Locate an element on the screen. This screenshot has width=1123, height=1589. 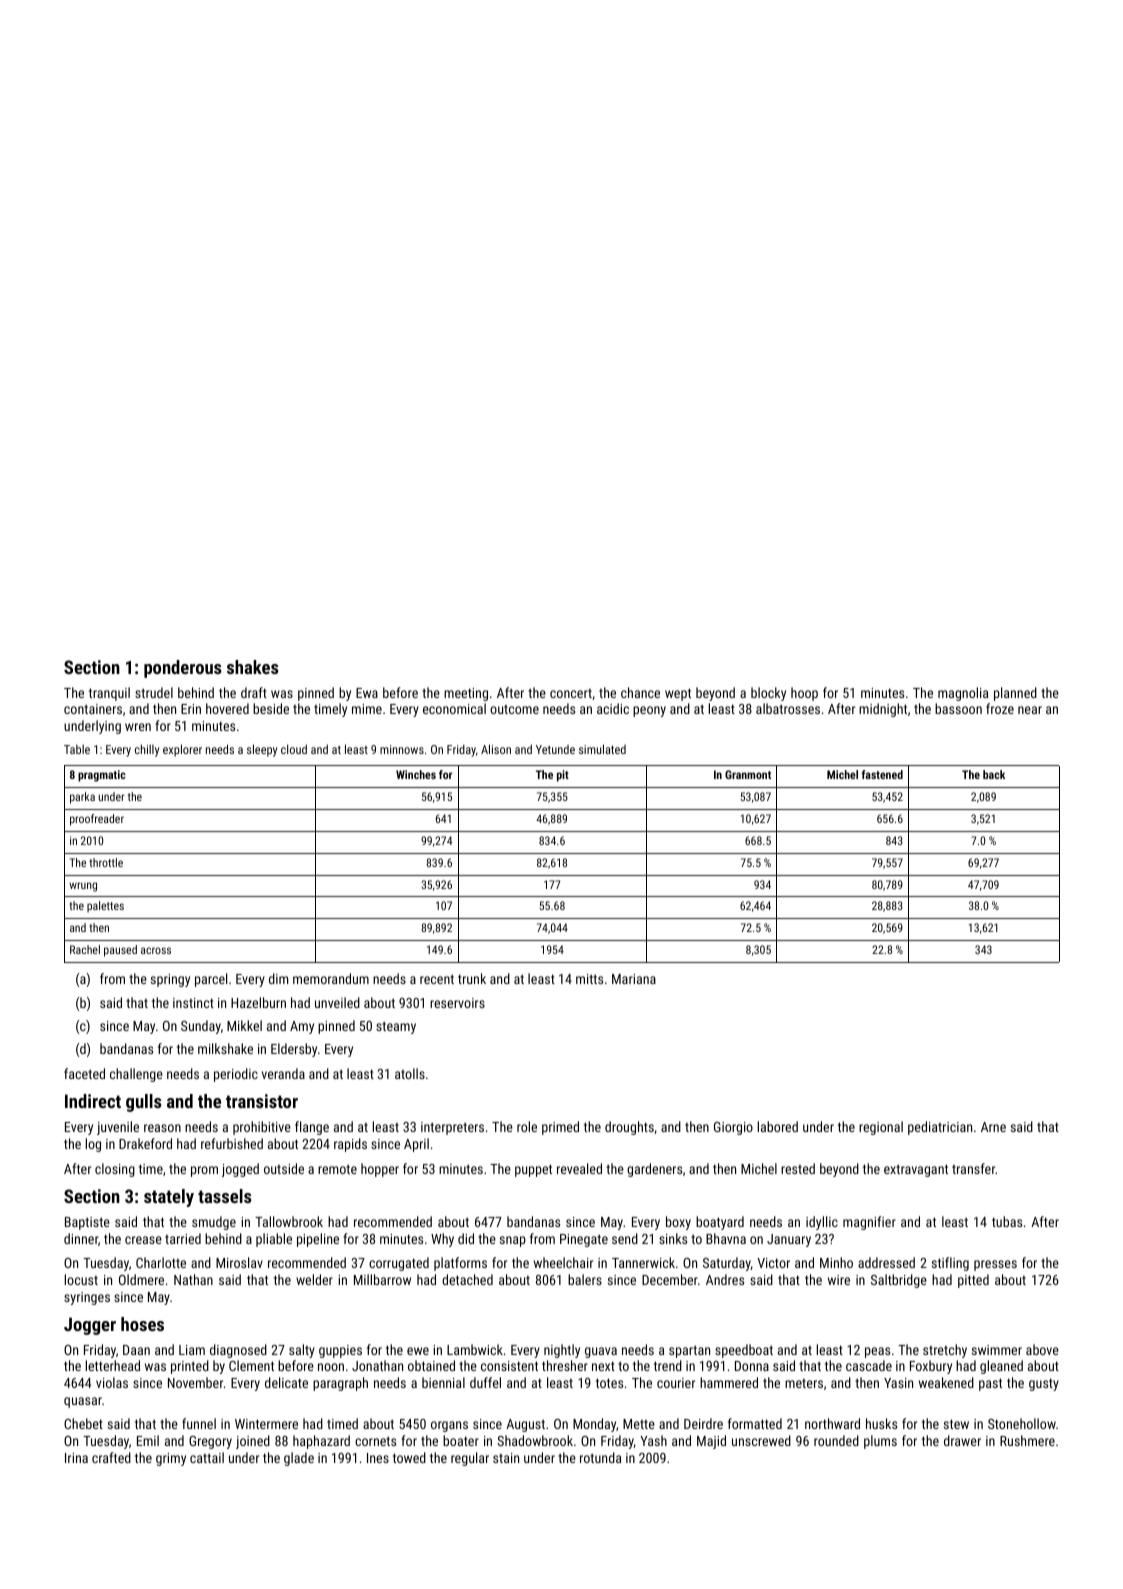
ponderous is located at coordinates (183, 669).
